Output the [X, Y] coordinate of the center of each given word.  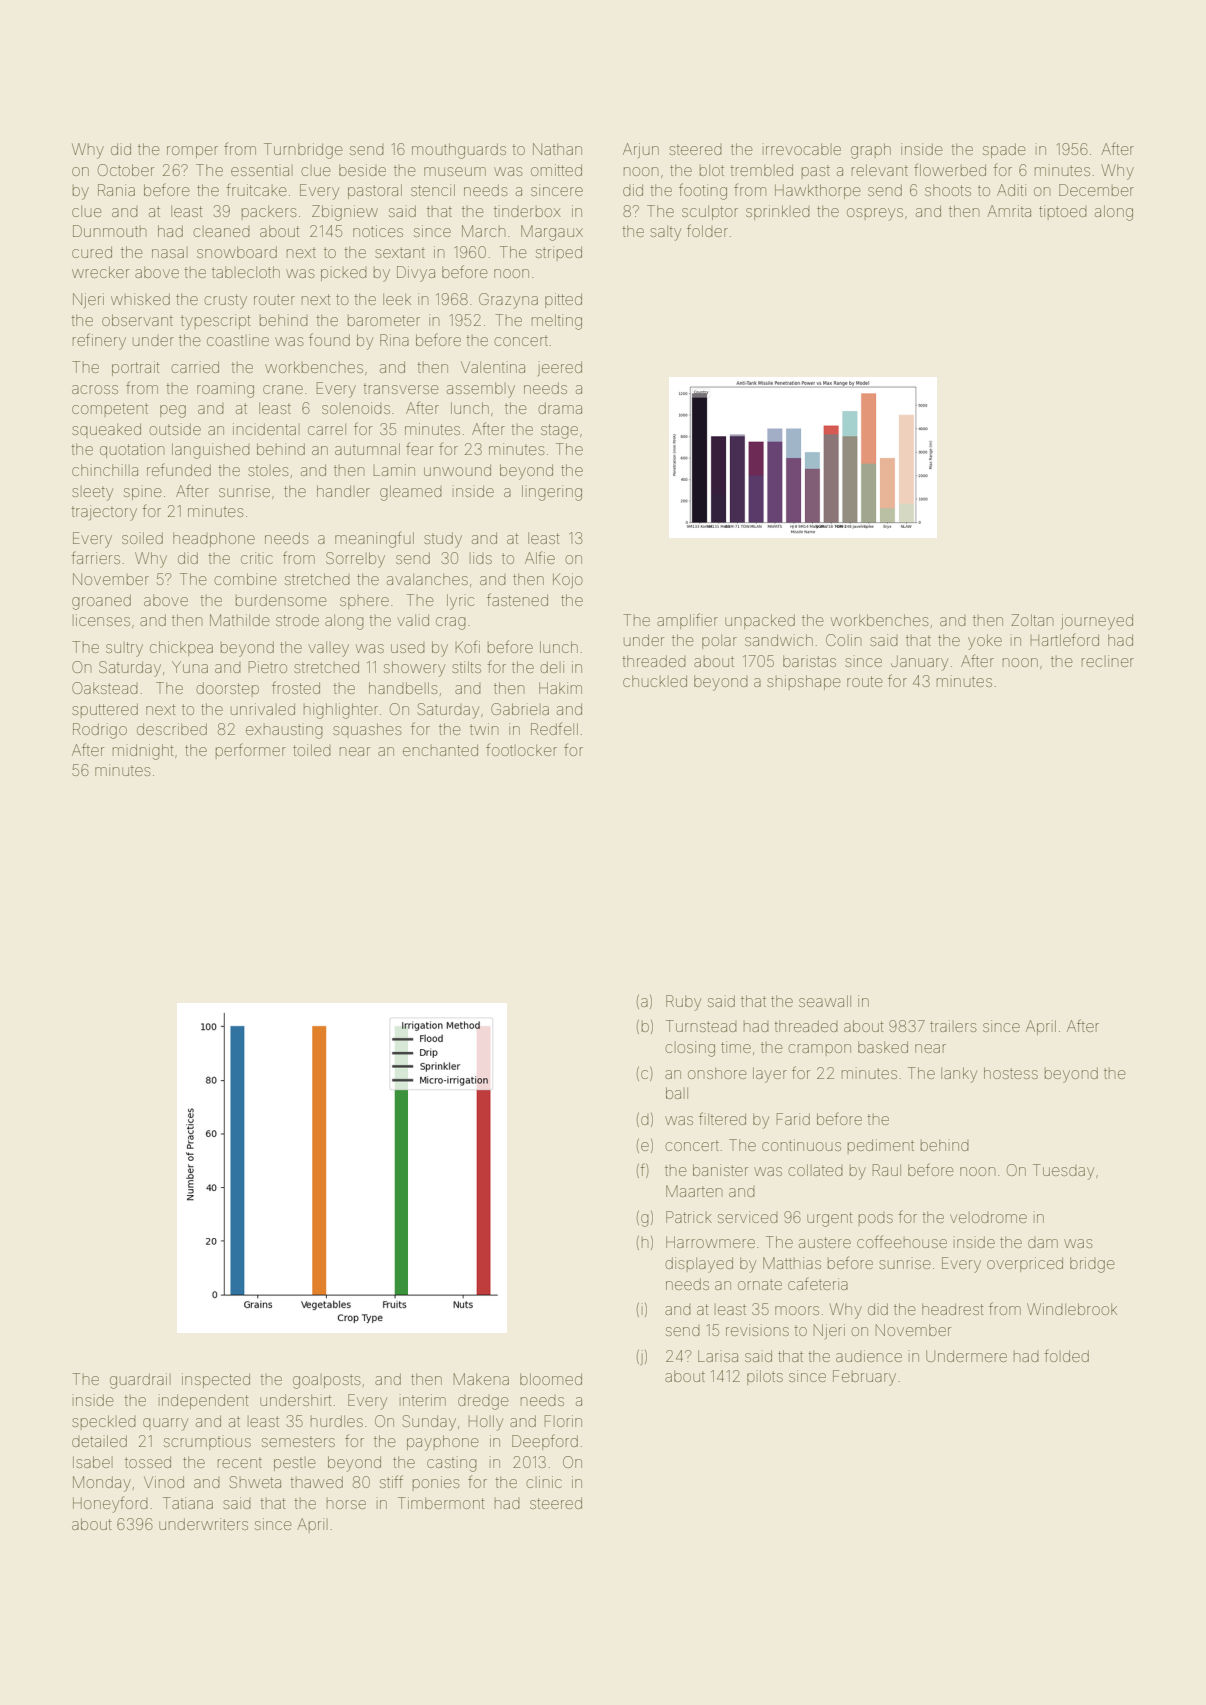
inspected [216, 1380]
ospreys [875, 214]
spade [1004, 150]
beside [362, 170]
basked [883, 1047]
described [172, 729]
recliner [1108, 661]
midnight [143, 752]
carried [195, 367]
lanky [959, 1075]
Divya [416, 274]
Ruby [683, 1003]
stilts [466, 667]
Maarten [694, 1191]
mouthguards [459, 151]
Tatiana [188, 1503]
